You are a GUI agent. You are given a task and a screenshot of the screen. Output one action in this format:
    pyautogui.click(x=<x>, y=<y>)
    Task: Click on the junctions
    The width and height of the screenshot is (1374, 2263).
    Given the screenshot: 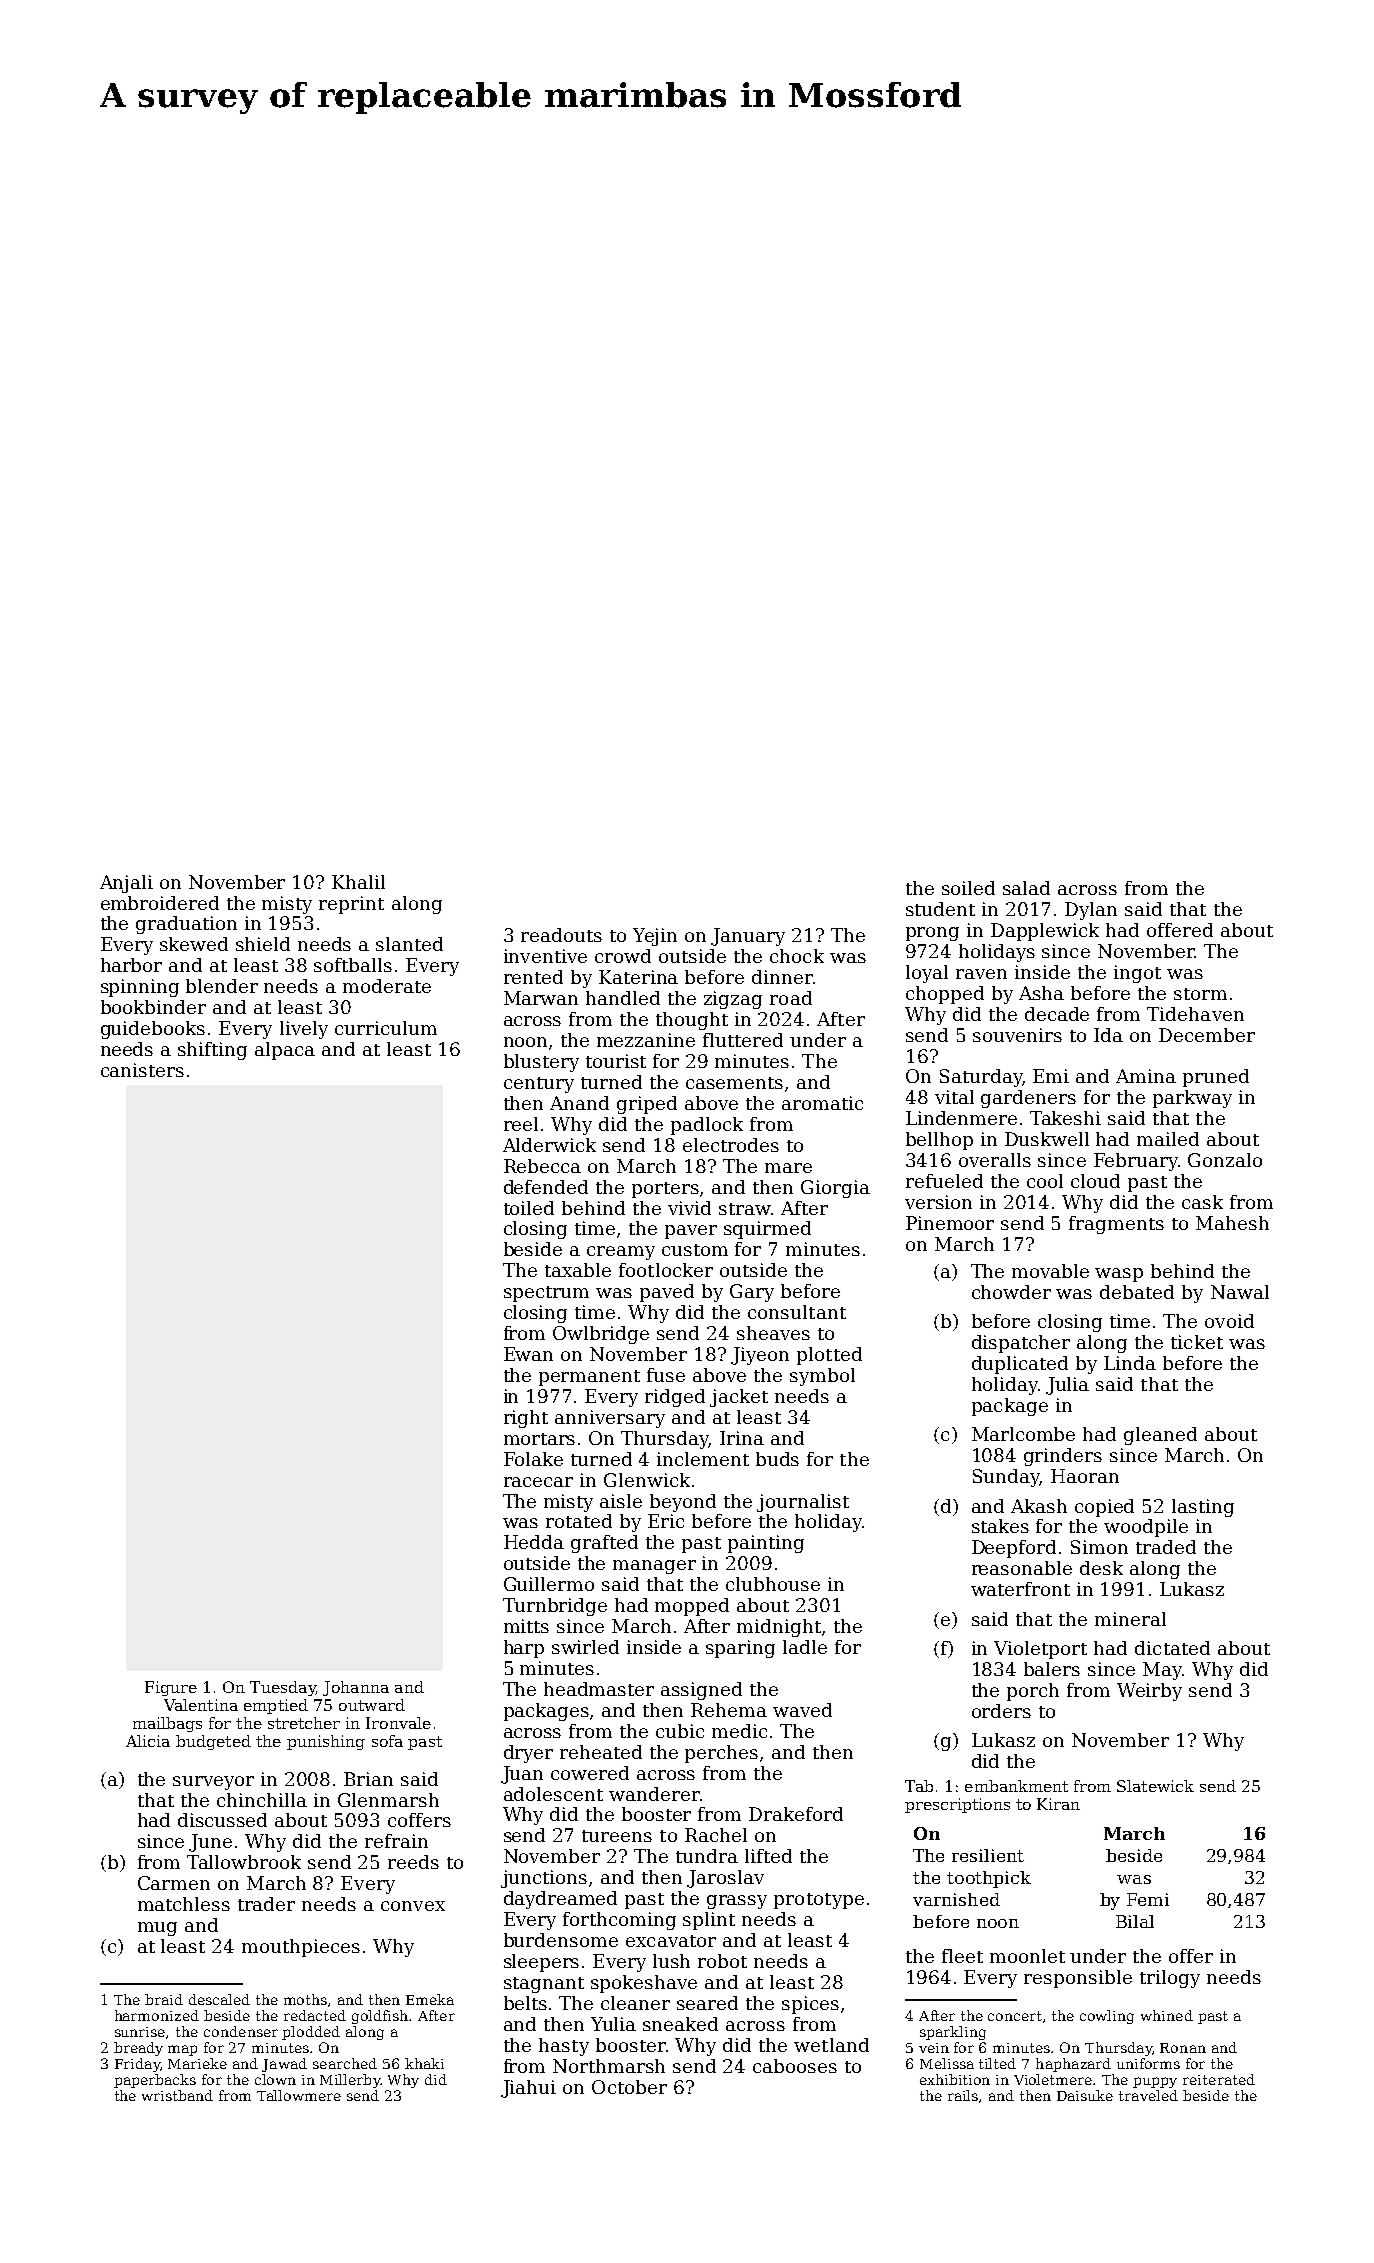 What is the action you would take?
    pyautogui.click(x=544, y=1879)
